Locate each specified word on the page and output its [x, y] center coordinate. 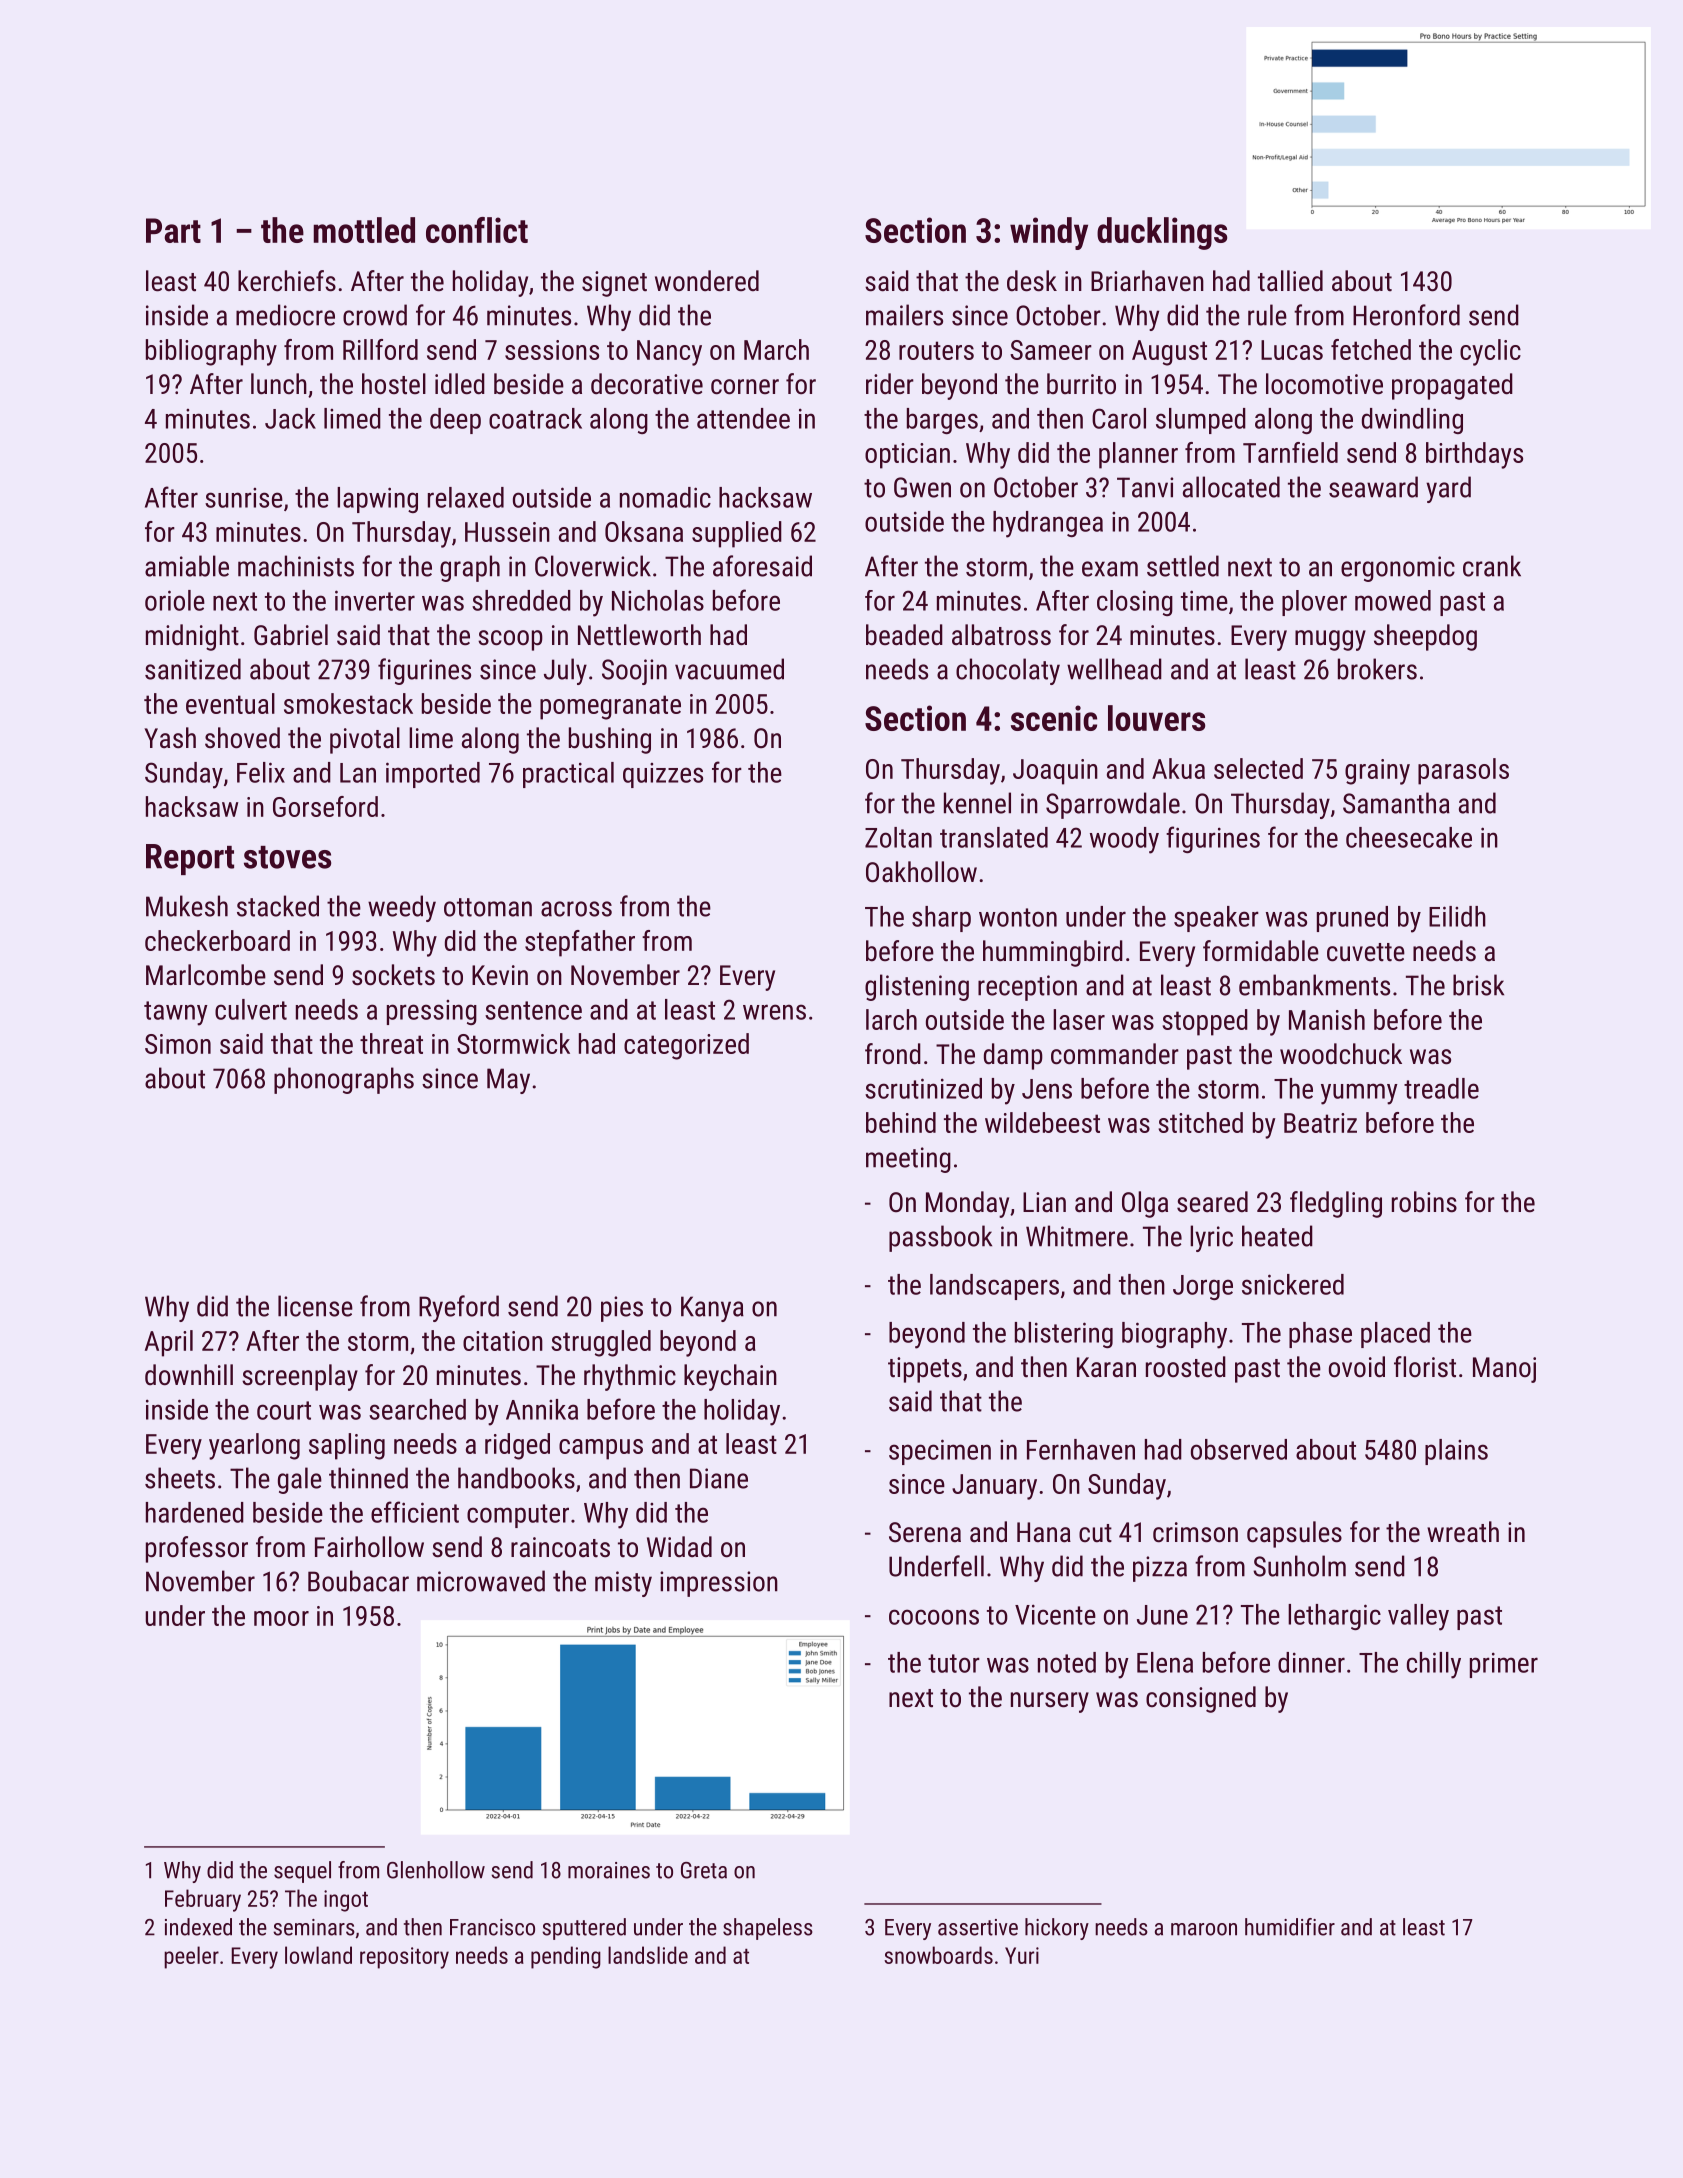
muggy [1330, 640]
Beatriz [1320, 1123]
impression [719, 1584]
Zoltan [898, 837]
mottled [364, 230]
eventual [230, 703]
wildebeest [1042, 1122]
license [315, 1306]
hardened [195, 1512]
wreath [1463, 1532]
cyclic [1490, 352]
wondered [707, 281]
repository [404, 1958]
